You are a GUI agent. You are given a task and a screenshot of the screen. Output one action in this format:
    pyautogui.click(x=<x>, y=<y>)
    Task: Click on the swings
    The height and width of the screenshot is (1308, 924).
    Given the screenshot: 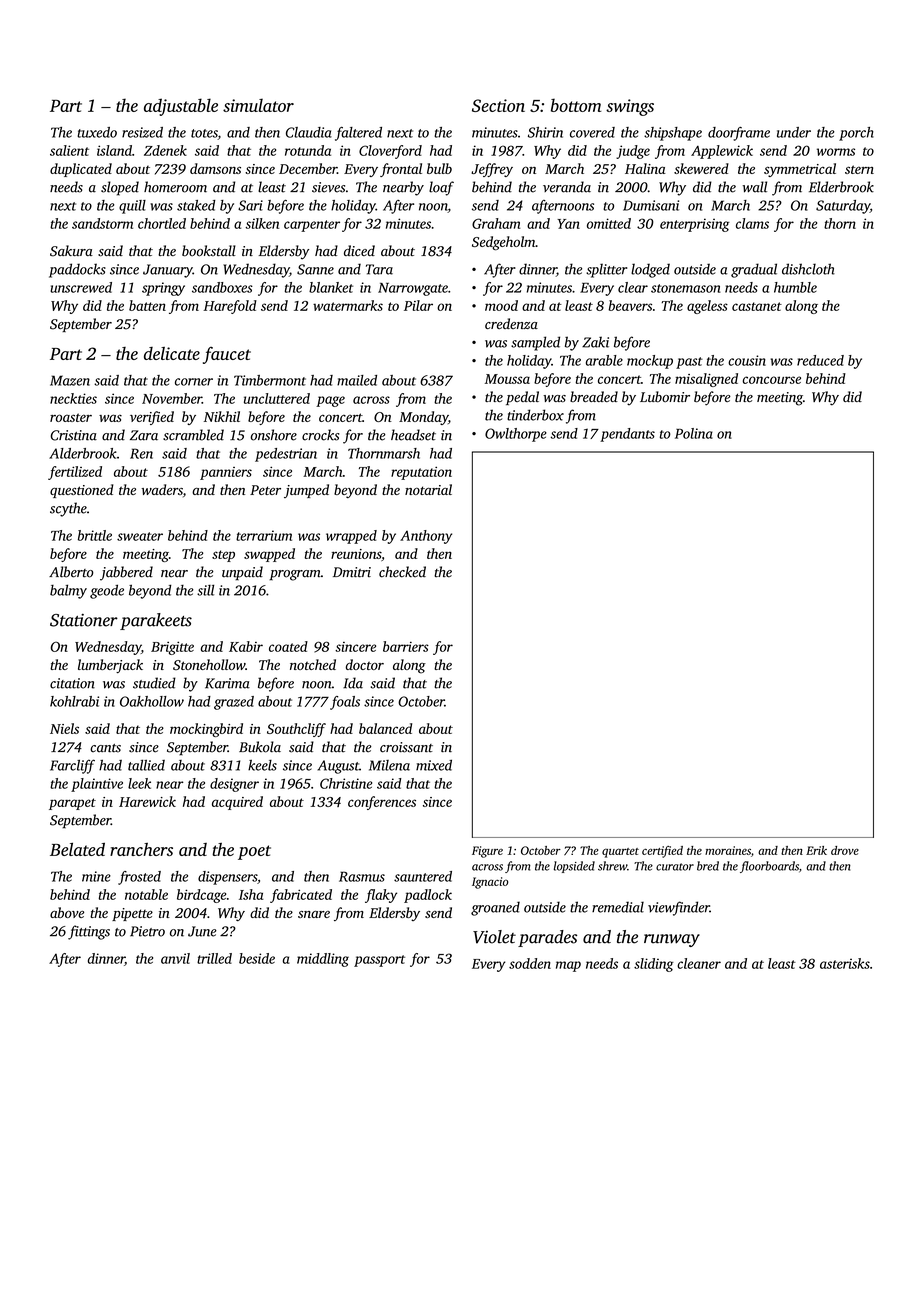 What is the action you would take?
    pyautogui.click(x=630, y=107)
